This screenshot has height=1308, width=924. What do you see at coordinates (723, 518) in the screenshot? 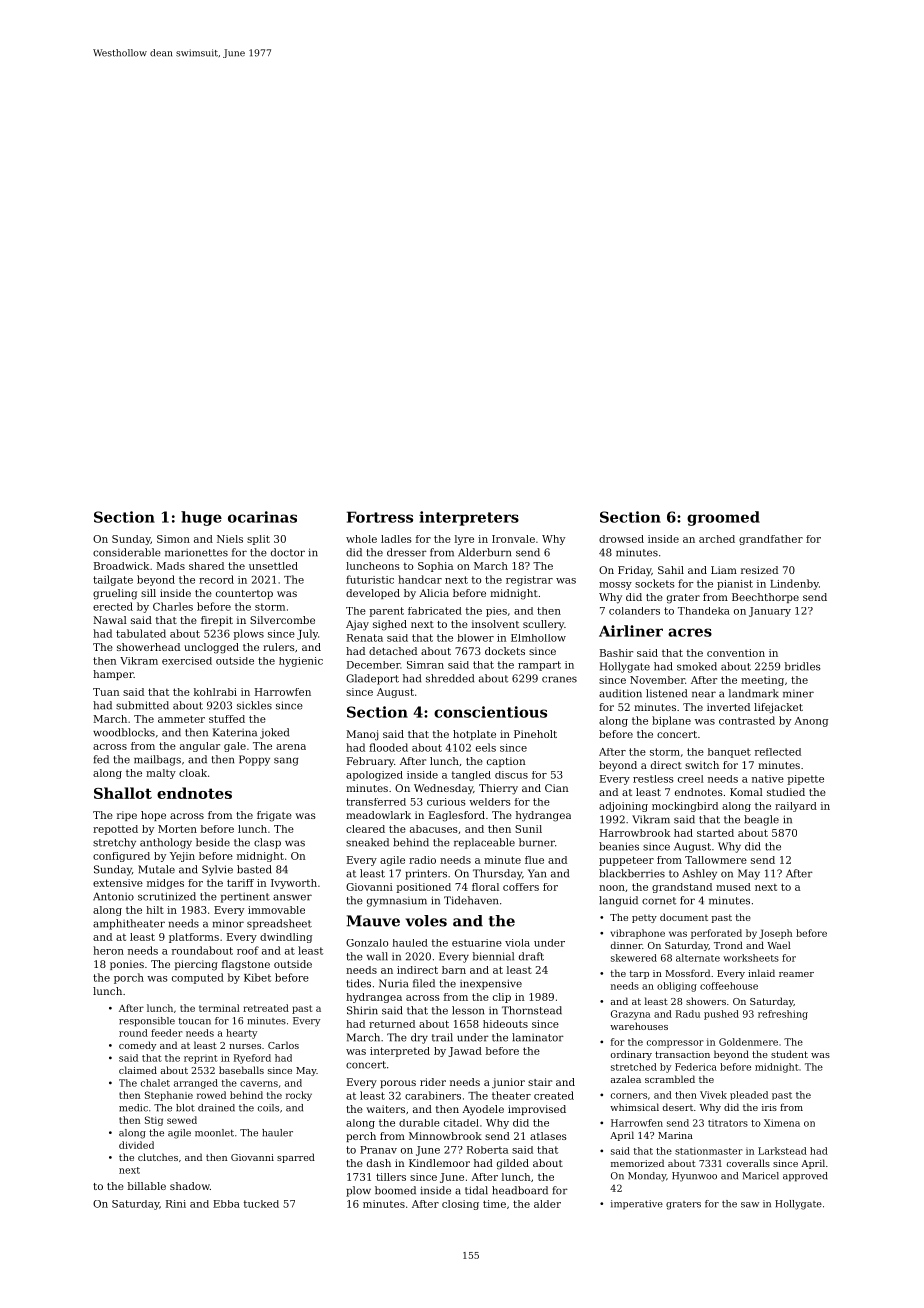
I see `groomed` at bounding box center [723, 518].
